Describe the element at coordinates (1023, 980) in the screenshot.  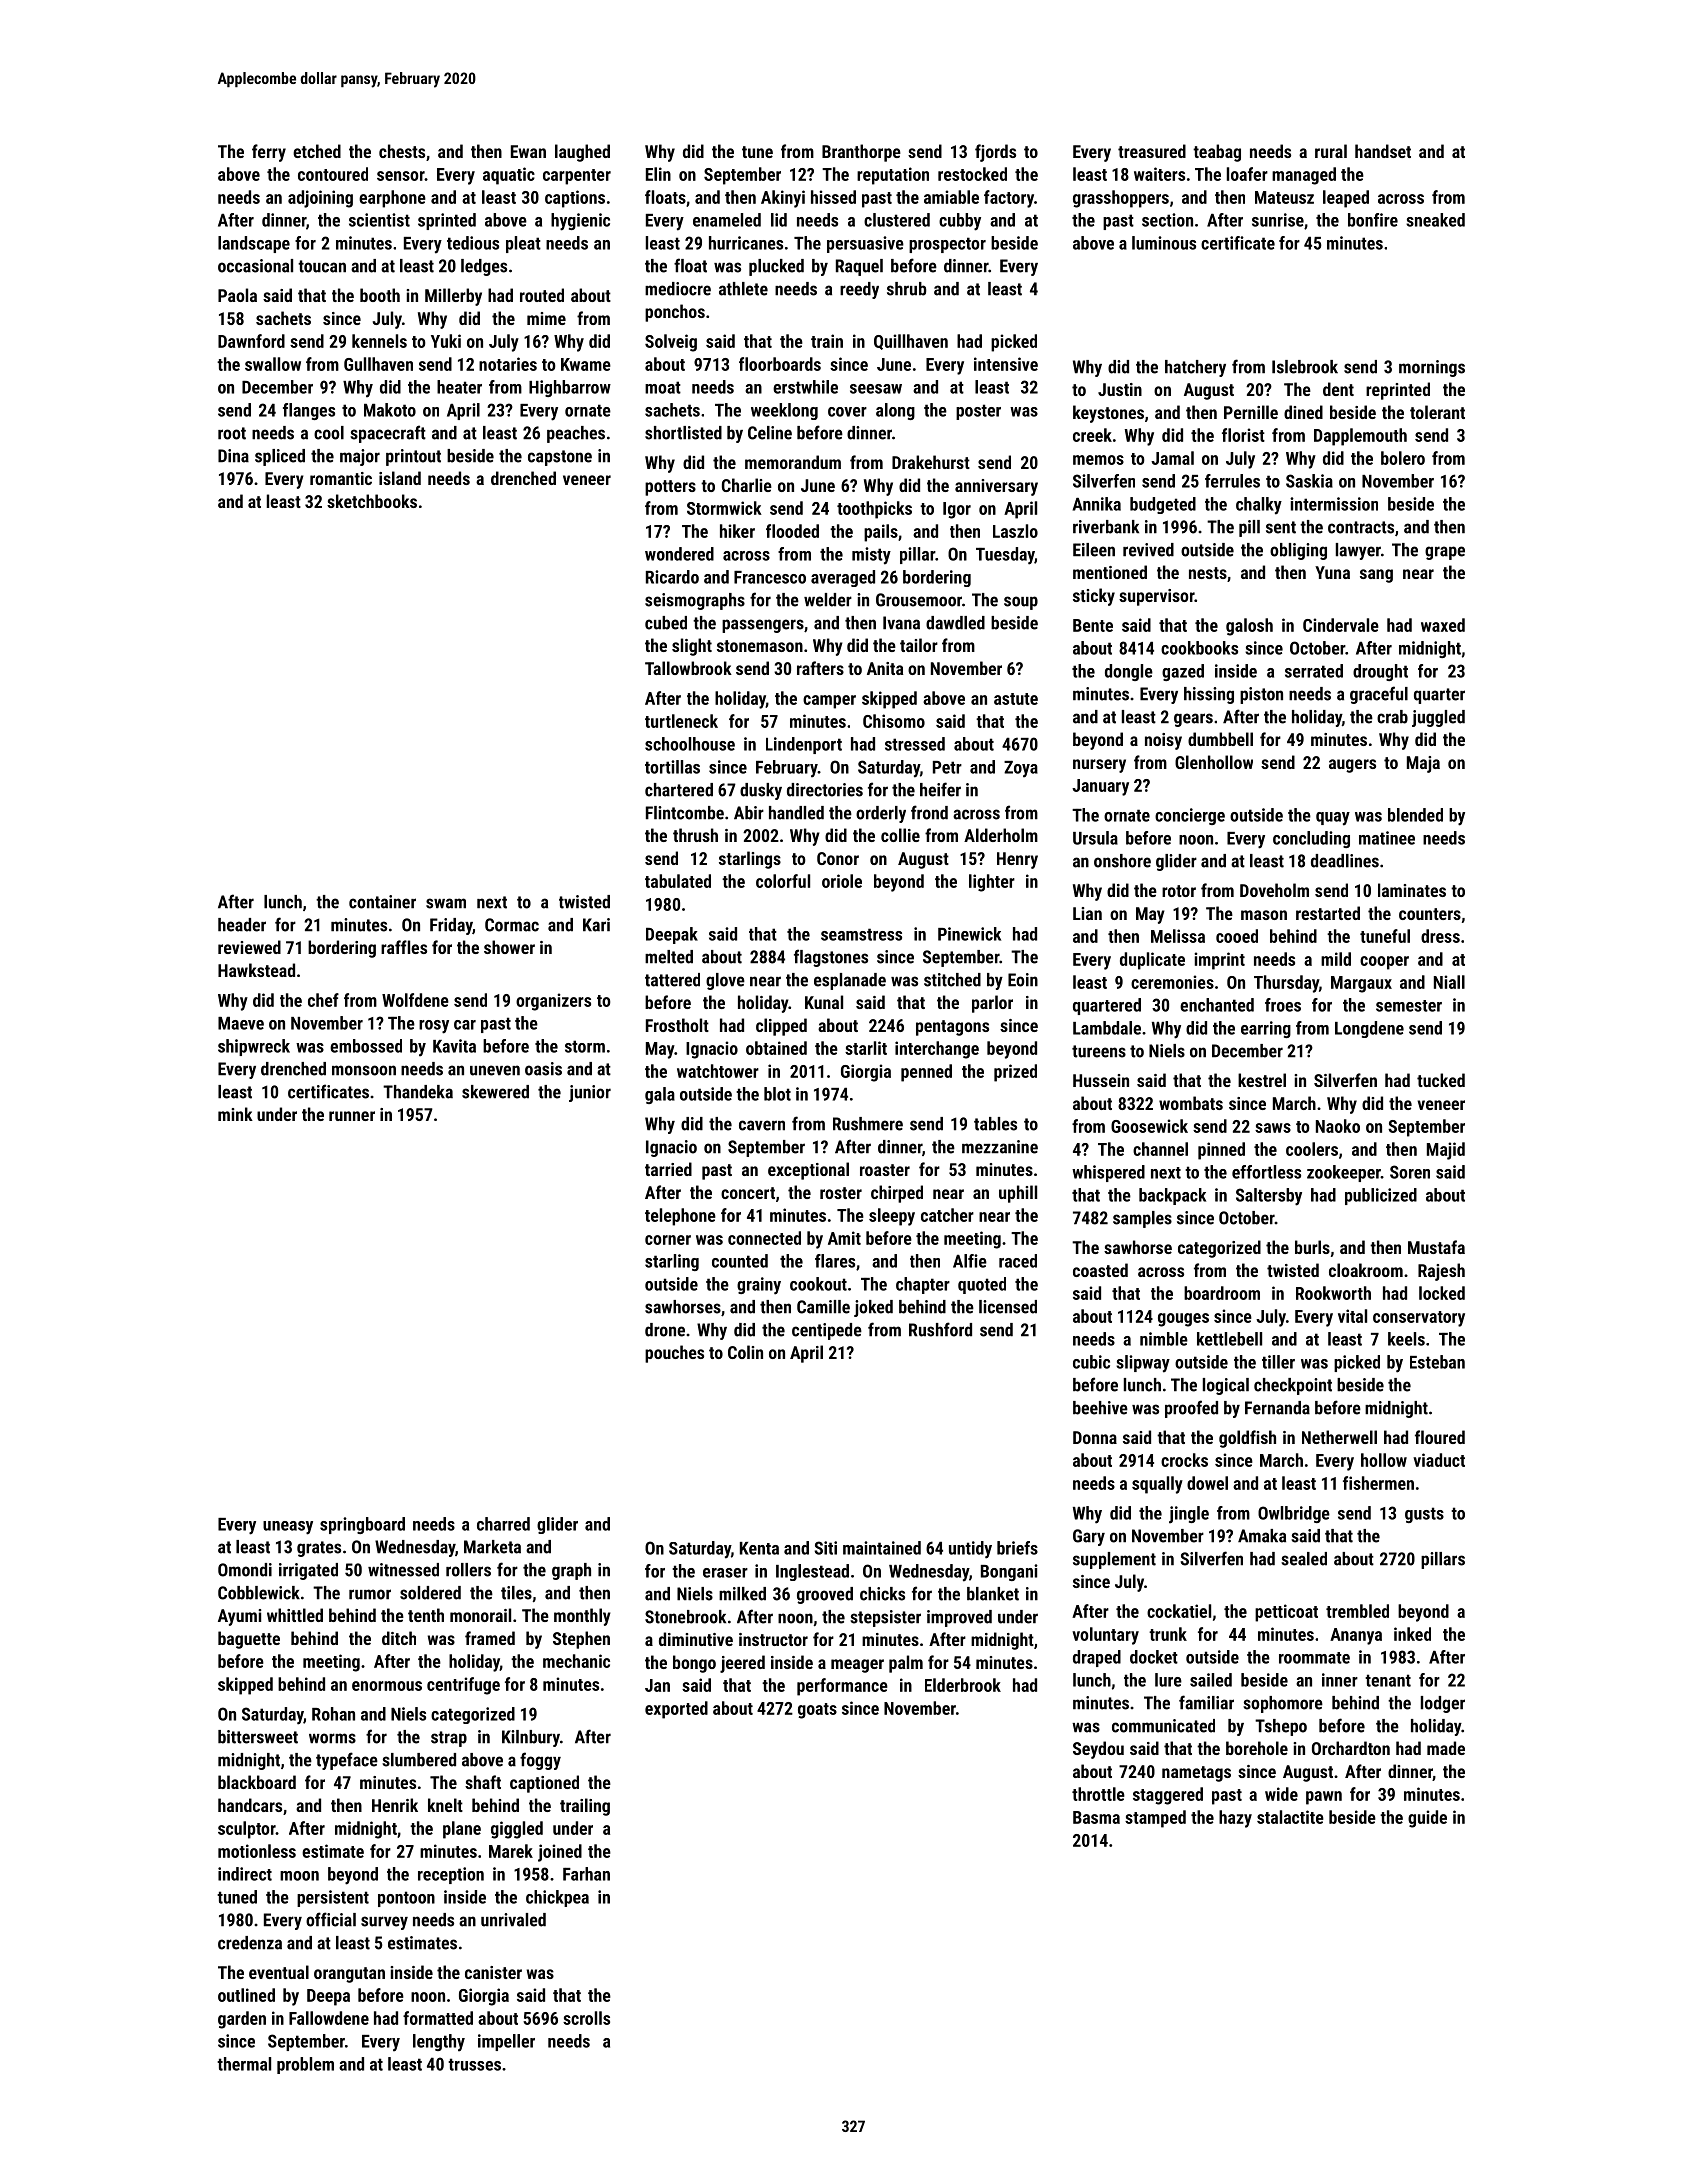
I see `Eoin` at that location.
